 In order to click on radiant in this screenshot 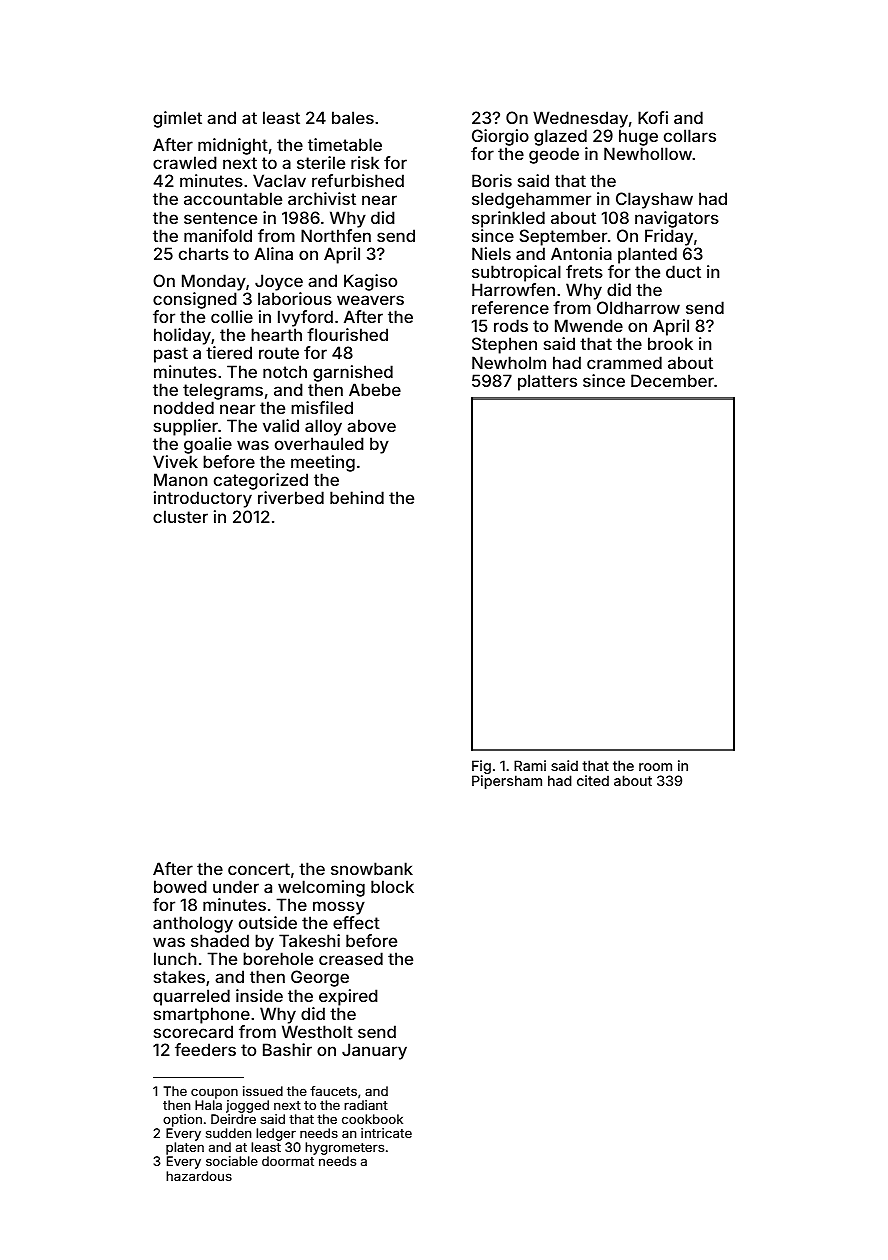, I will do `click(366, 1105)`.
